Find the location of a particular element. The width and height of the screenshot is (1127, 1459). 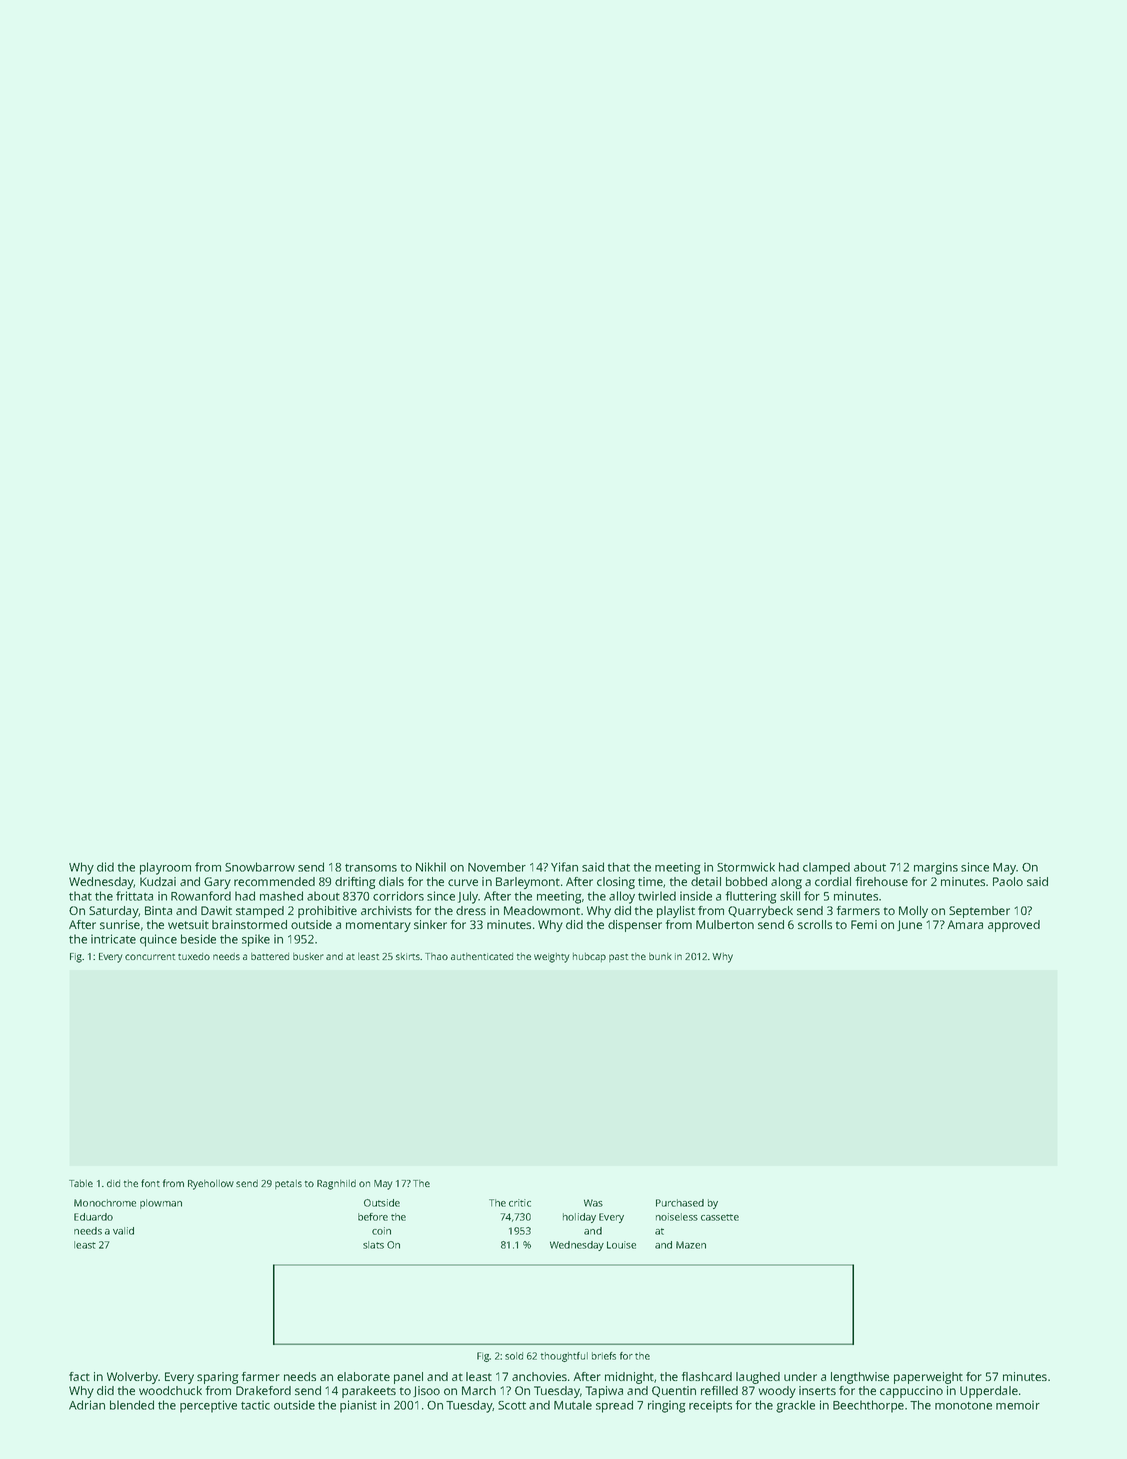

Was is located at coordinates (593, 1203).
